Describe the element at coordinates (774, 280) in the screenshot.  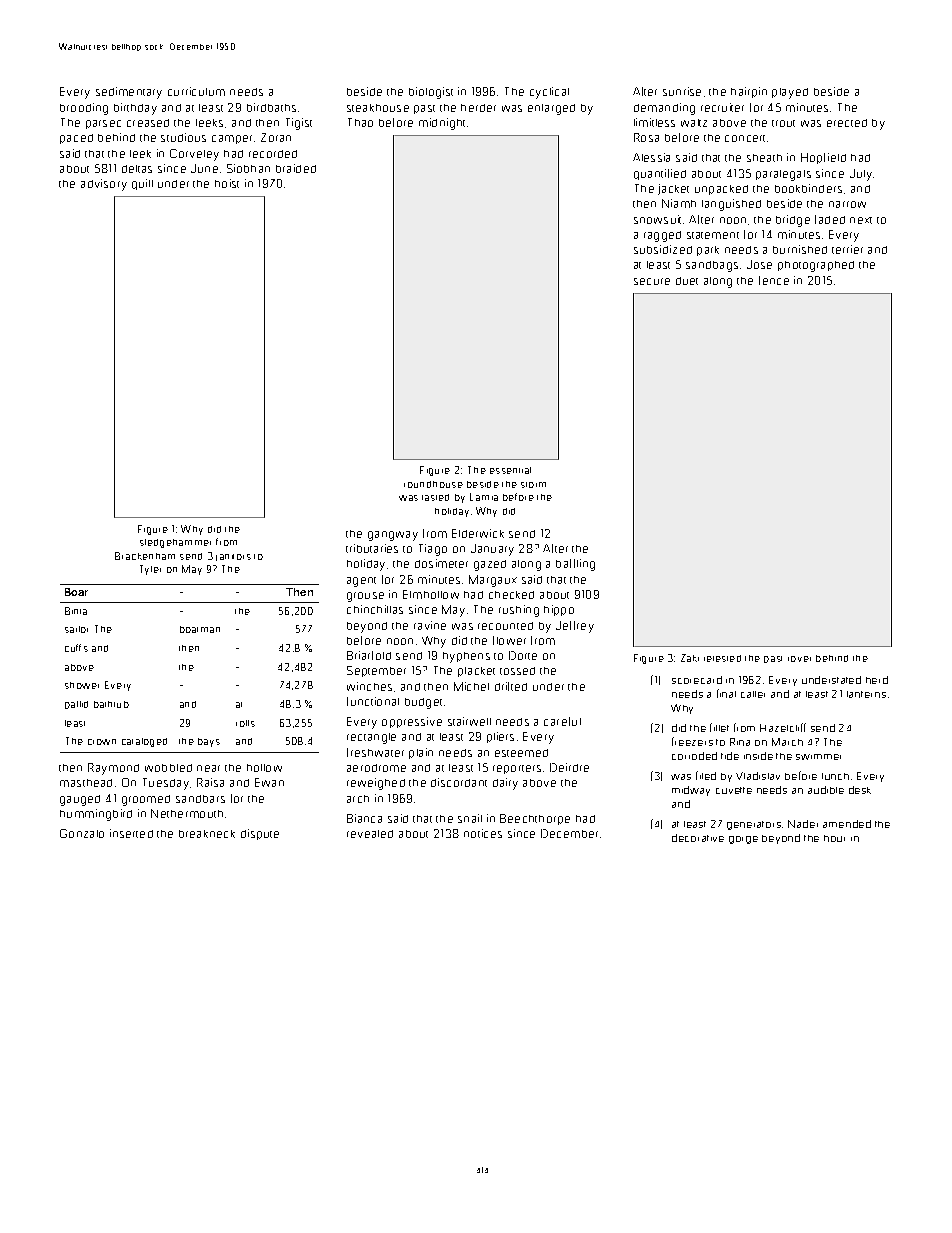
I see `fence` at that location.
